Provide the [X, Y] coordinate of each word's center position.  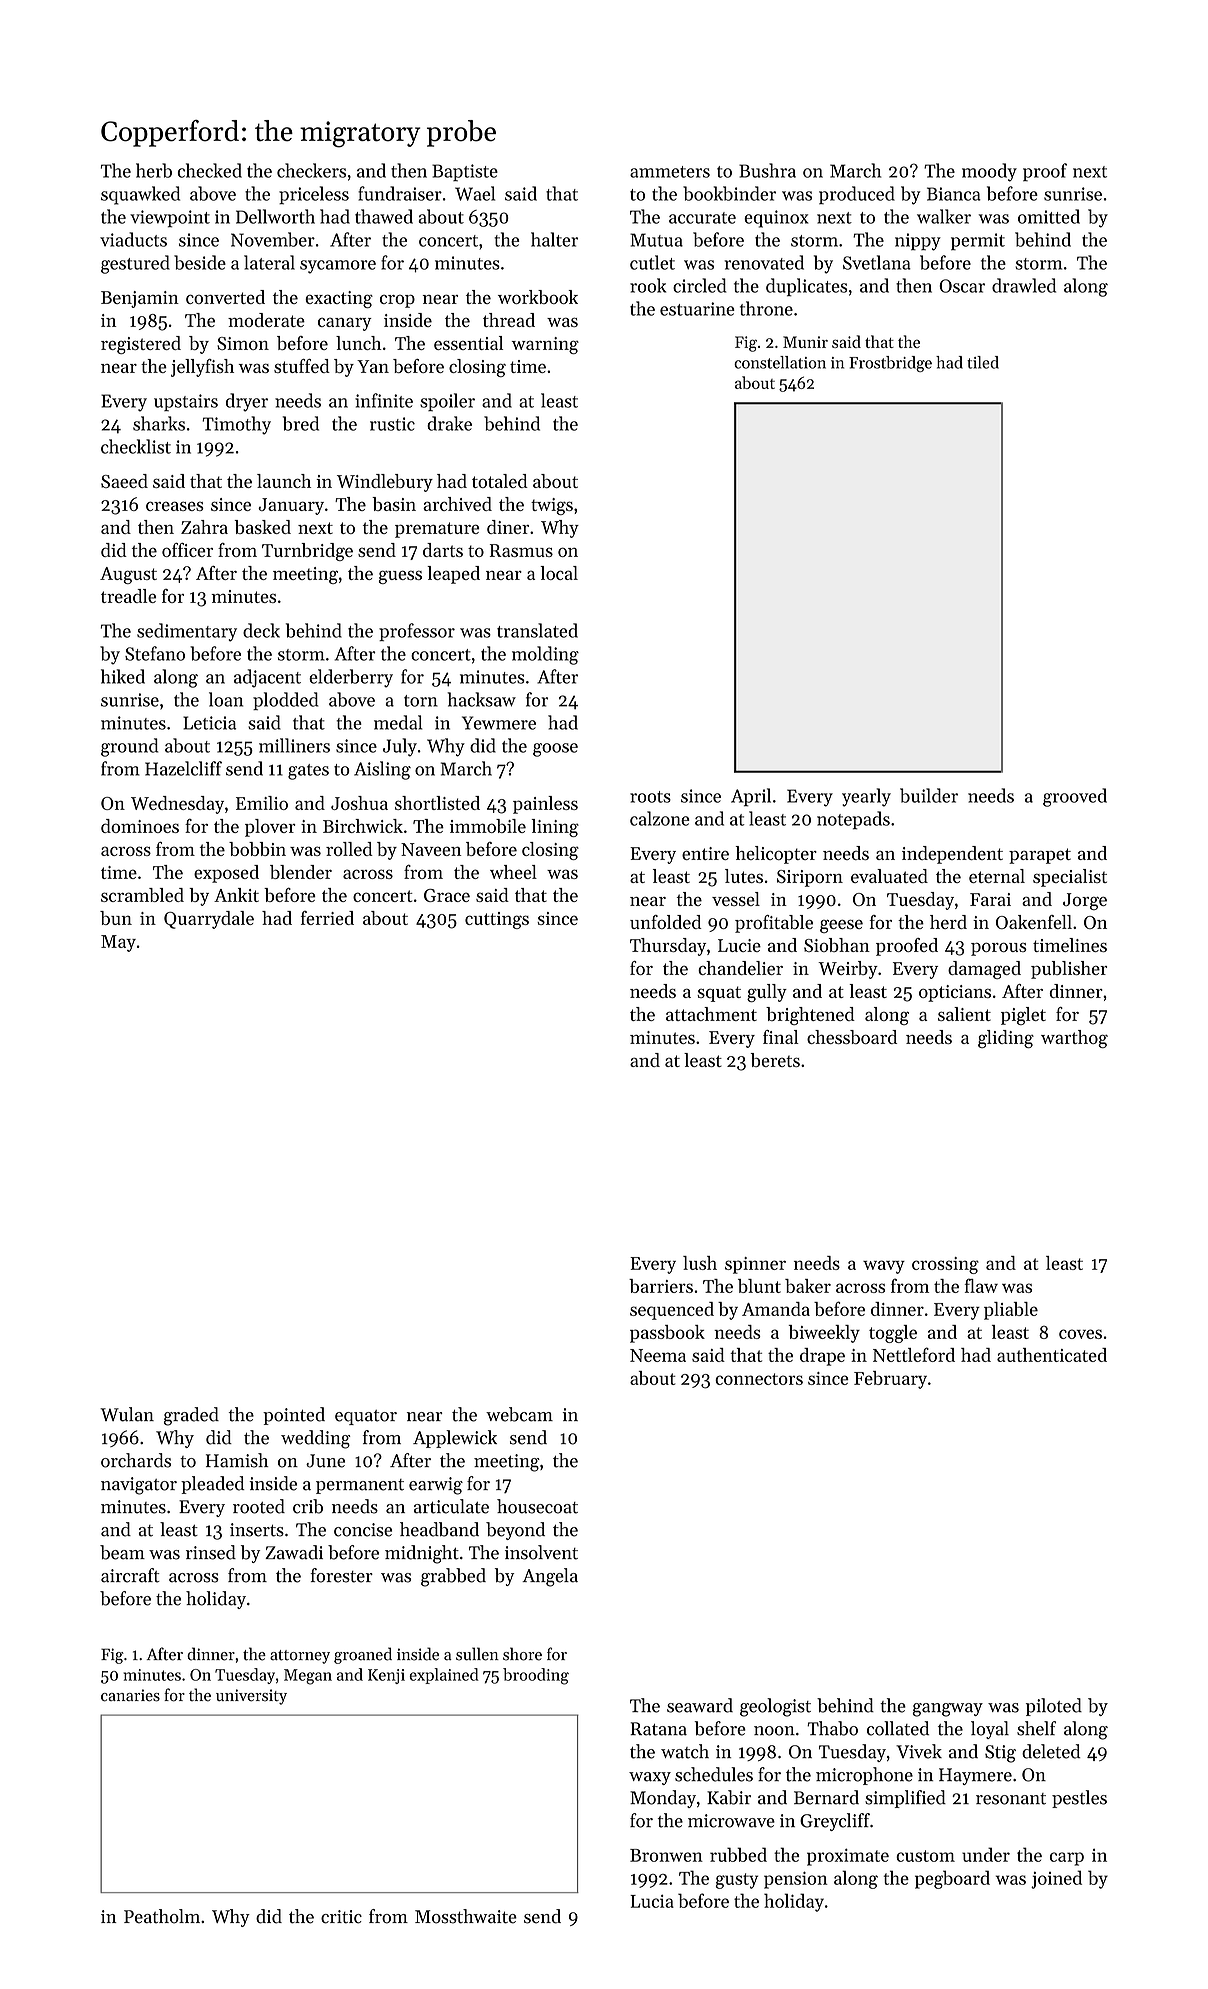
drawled [1024, 285]
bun [116, 918]
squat [719, 994]
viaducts [133, 239]
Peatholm [162, 1916]
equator [366, 1417]
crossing [945, 1265]
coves [1080, 1334]
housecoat [537, 1506]
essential [468, 343]
